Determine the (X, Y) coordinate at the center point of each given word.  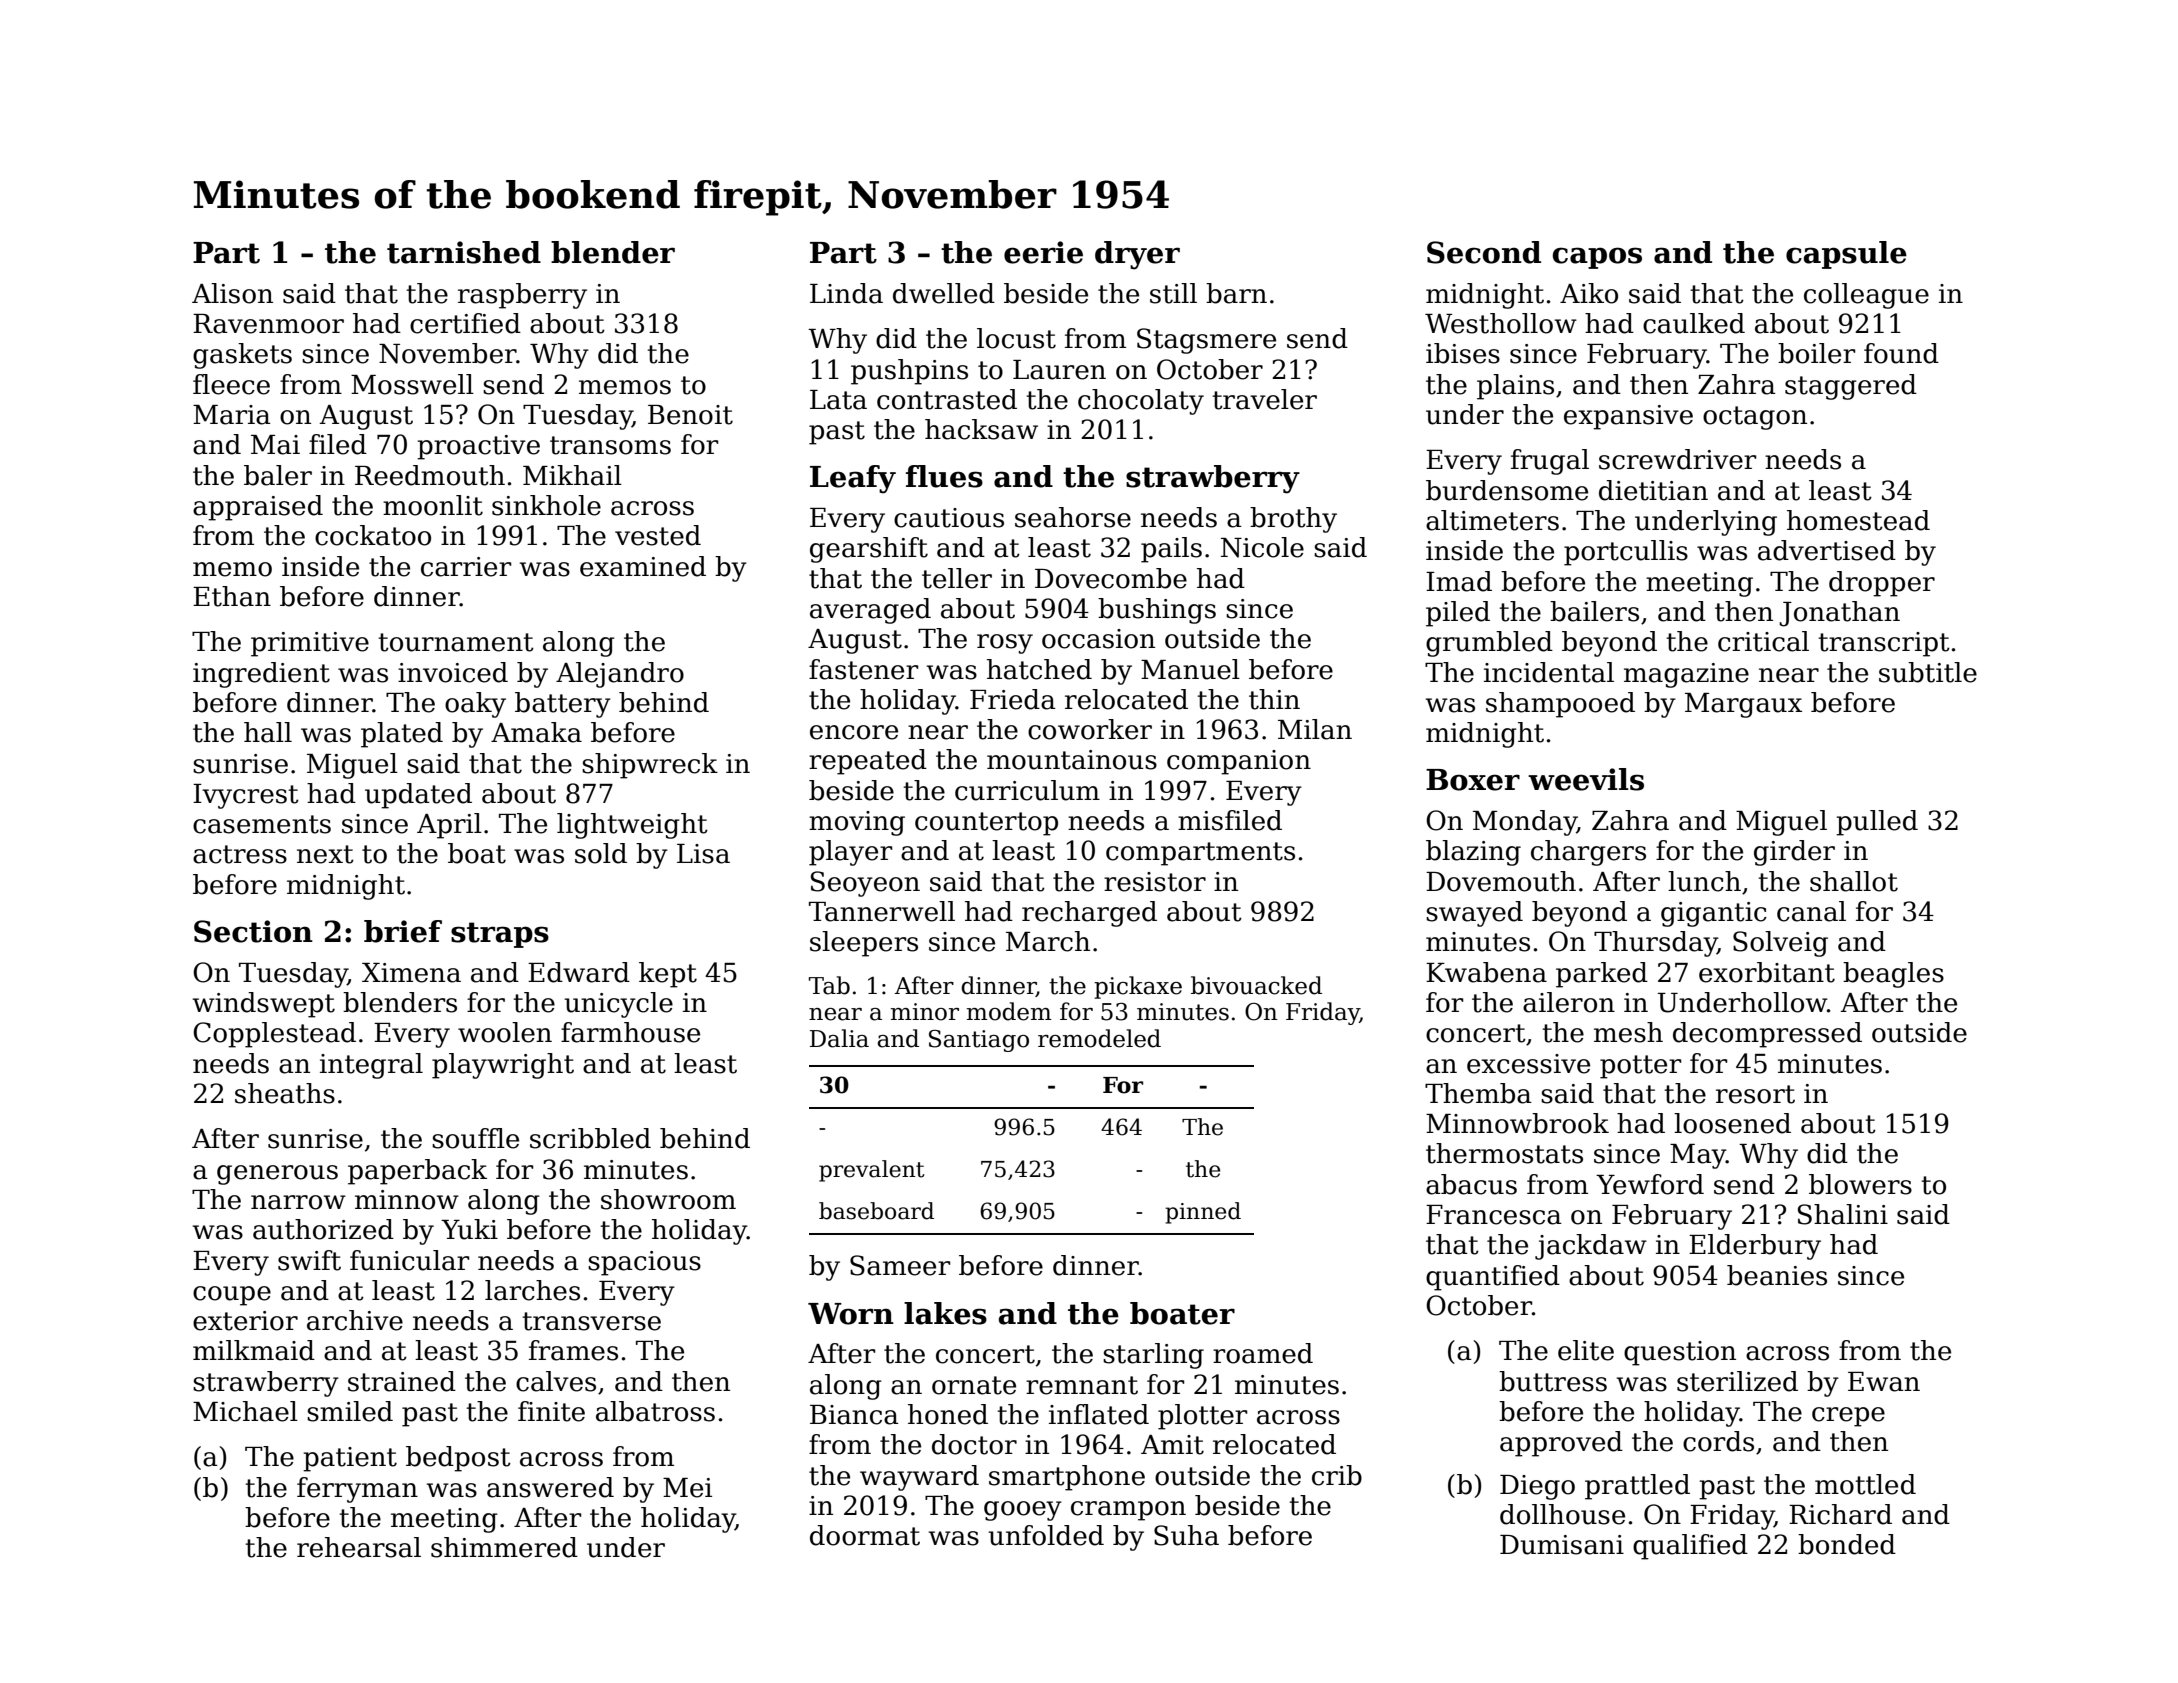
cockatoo (373, 535)
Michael (245, 1411)
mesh (1628, 1032)
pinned (1203, 1213)
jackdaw (1591, 1247)
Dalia (839, 1038)
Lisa (703, 854)
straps (500, 935)
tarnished (464, 252)
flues (944, 476)
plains (1515, 387)
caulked (1694, 323)
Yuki (469, 1229)
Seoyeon (865, 884)
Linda (846, 293)
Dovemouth (1501, 881)
